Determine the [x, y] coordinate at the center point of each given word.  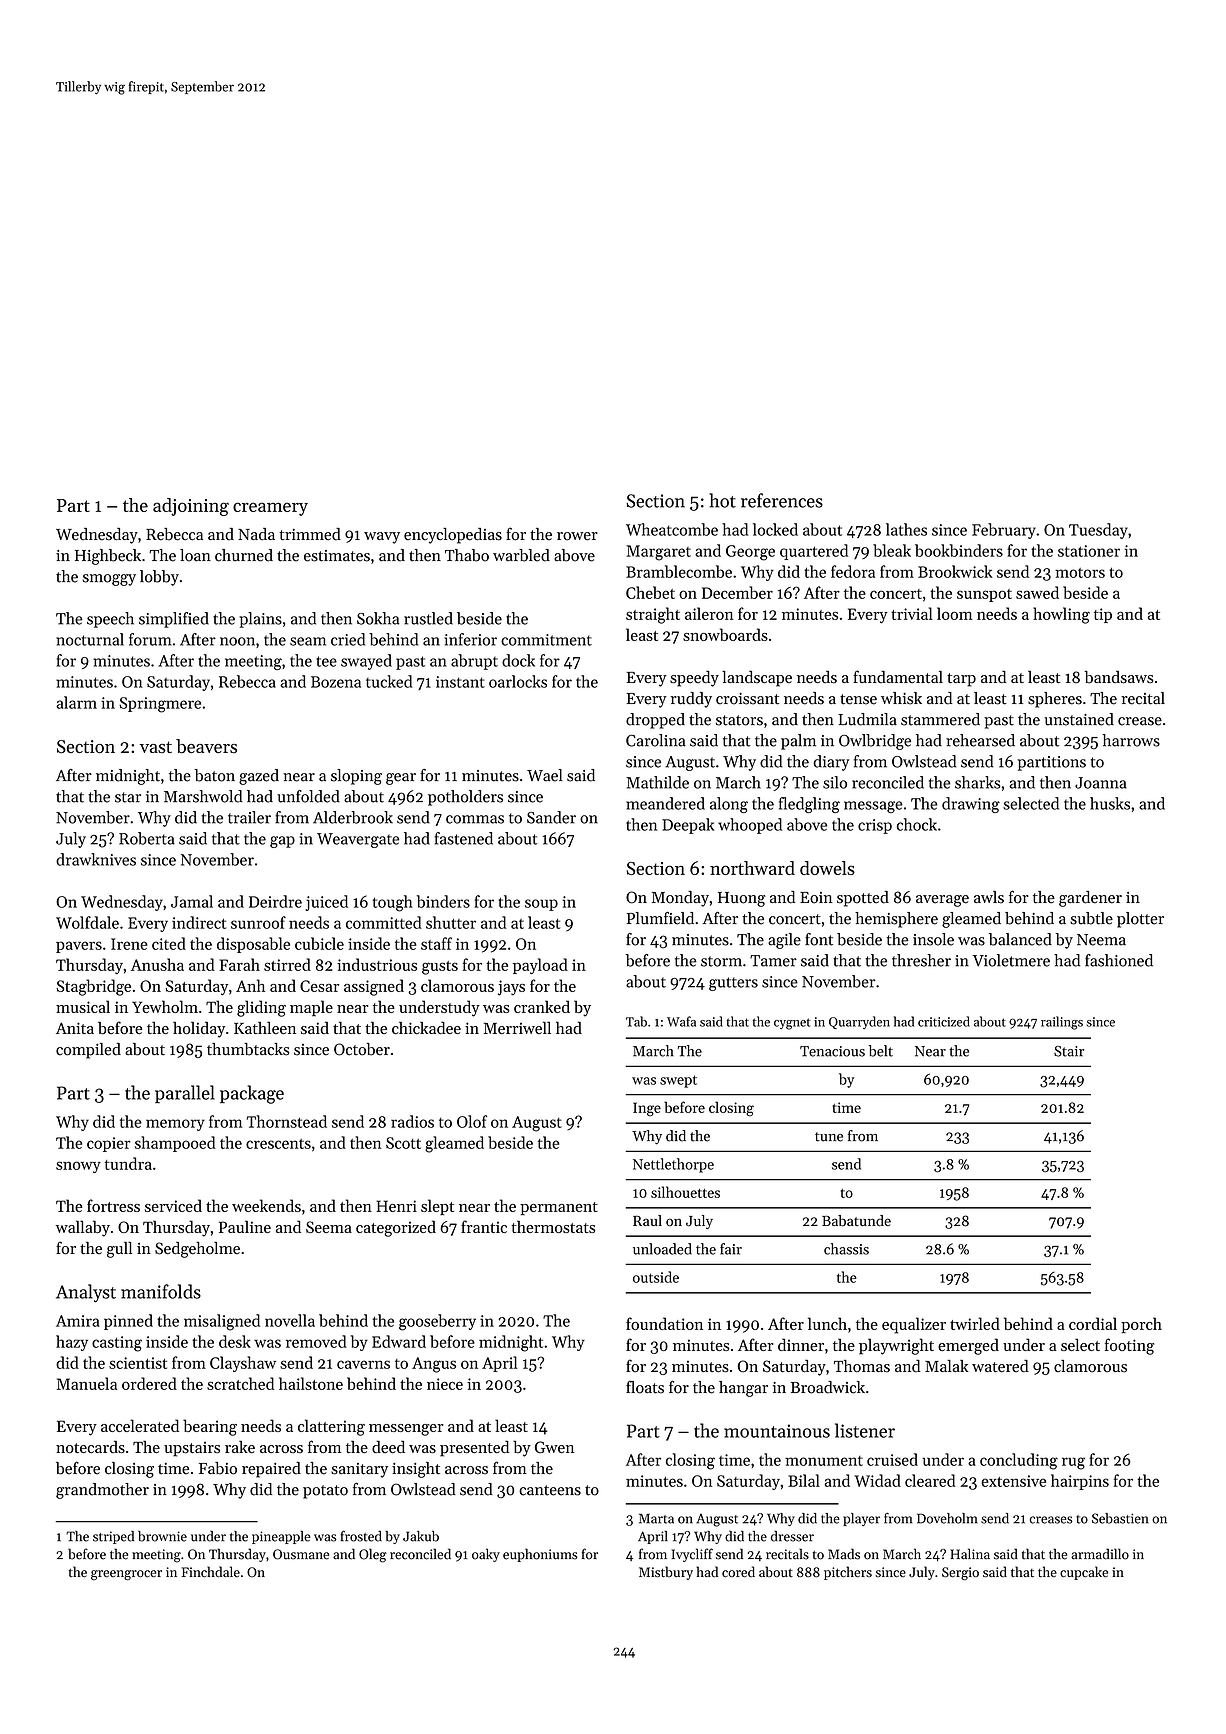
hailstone [311, 1383]
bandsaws [1119, 677]
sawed [1037, 592]
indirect [199, 922]
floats [645, 1387]
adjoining [191, 507]
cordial [1093, 1323]
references [782, 500]
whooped [750, 826]
